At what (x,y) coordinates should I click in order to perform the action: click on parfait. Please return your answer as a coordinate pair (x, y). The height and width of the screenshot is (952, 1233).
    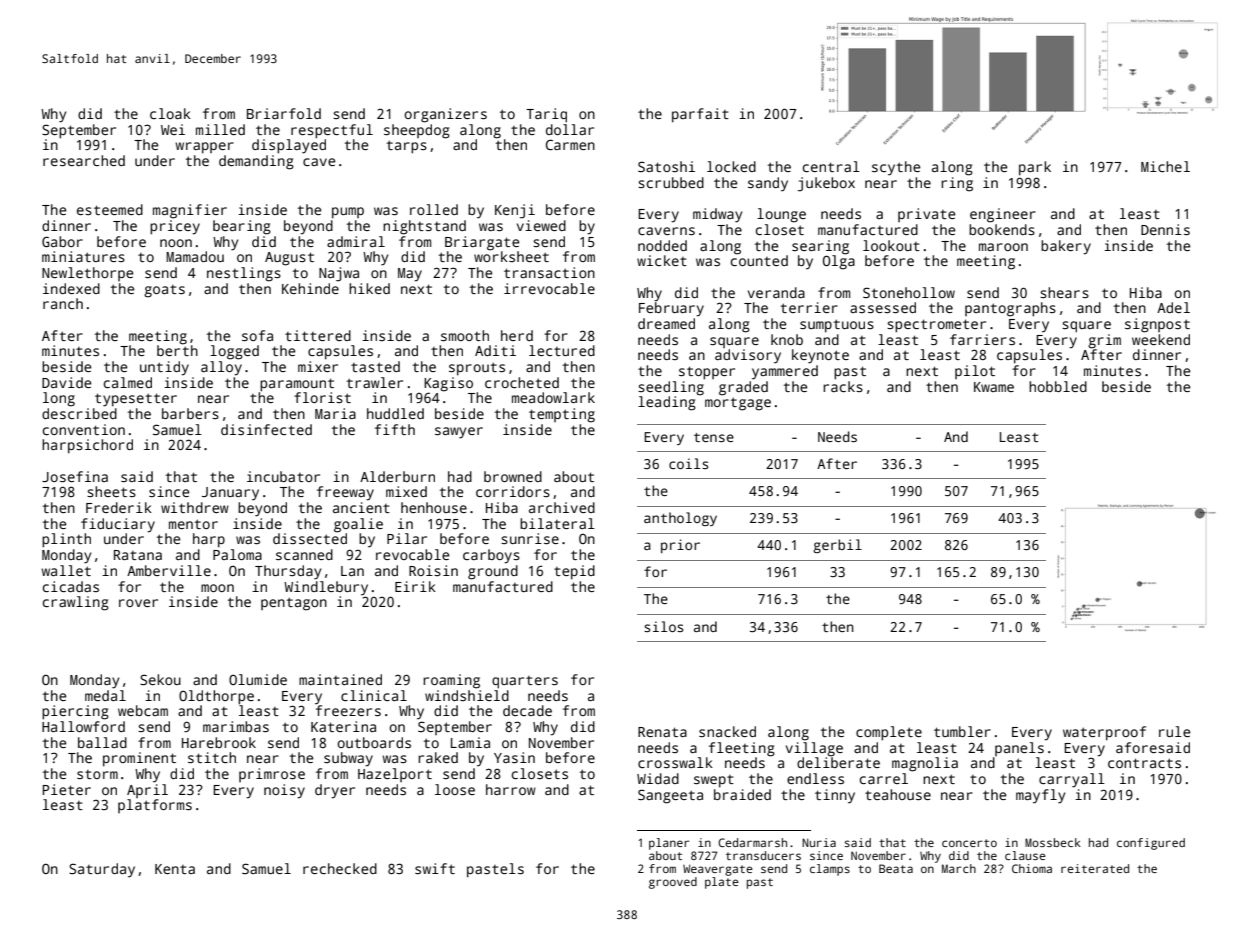
    Looking at the image, I should click on (700, 115).
